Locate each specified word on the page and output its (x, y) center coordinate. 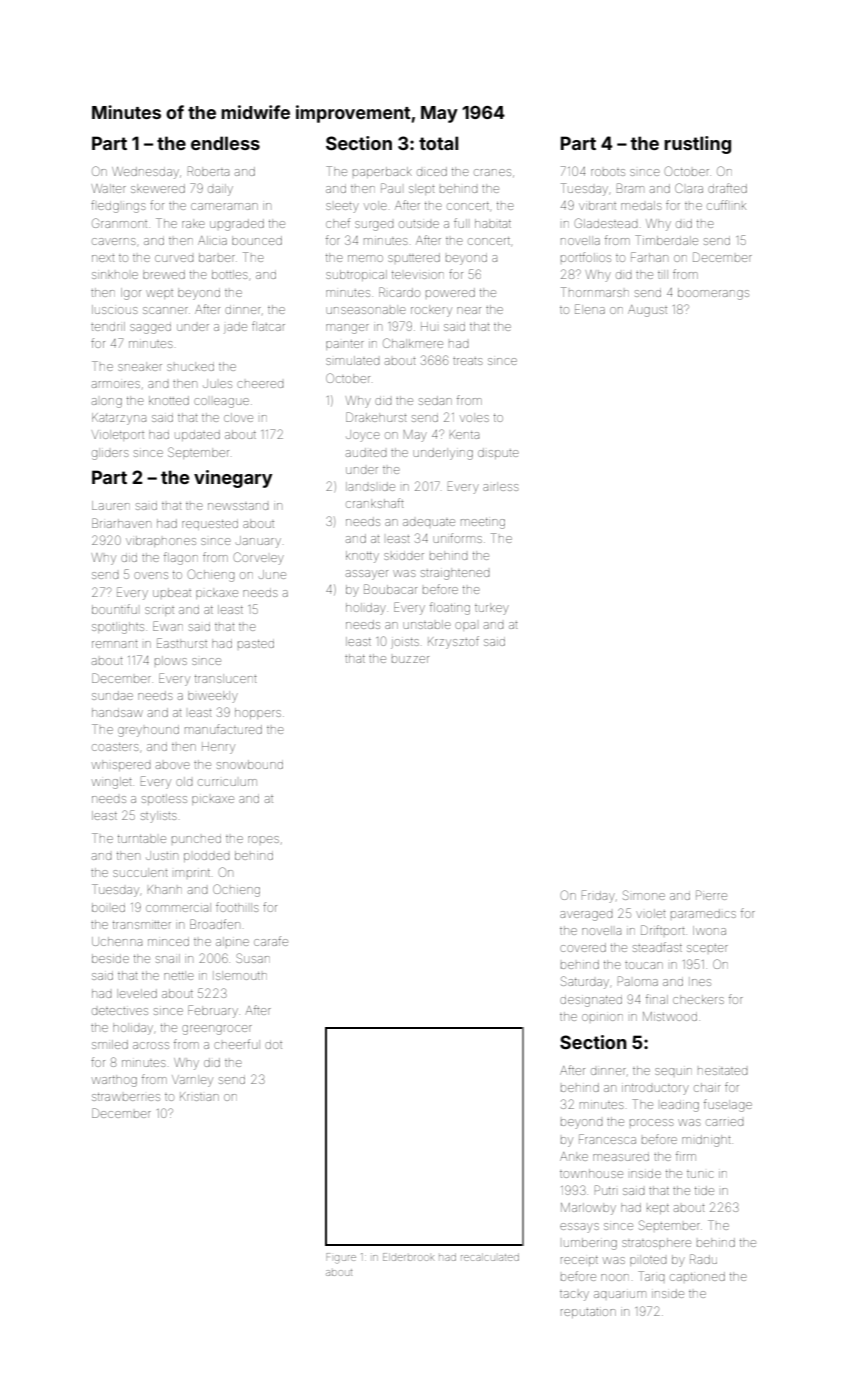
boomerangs (713, 294)
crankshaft (374, 503)
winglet (111, 783)
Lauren (111, 505)
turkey (492, 609)
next (103, 258)
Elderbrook (408, 1257)
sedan (435, 400)
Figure (341, 1258)
